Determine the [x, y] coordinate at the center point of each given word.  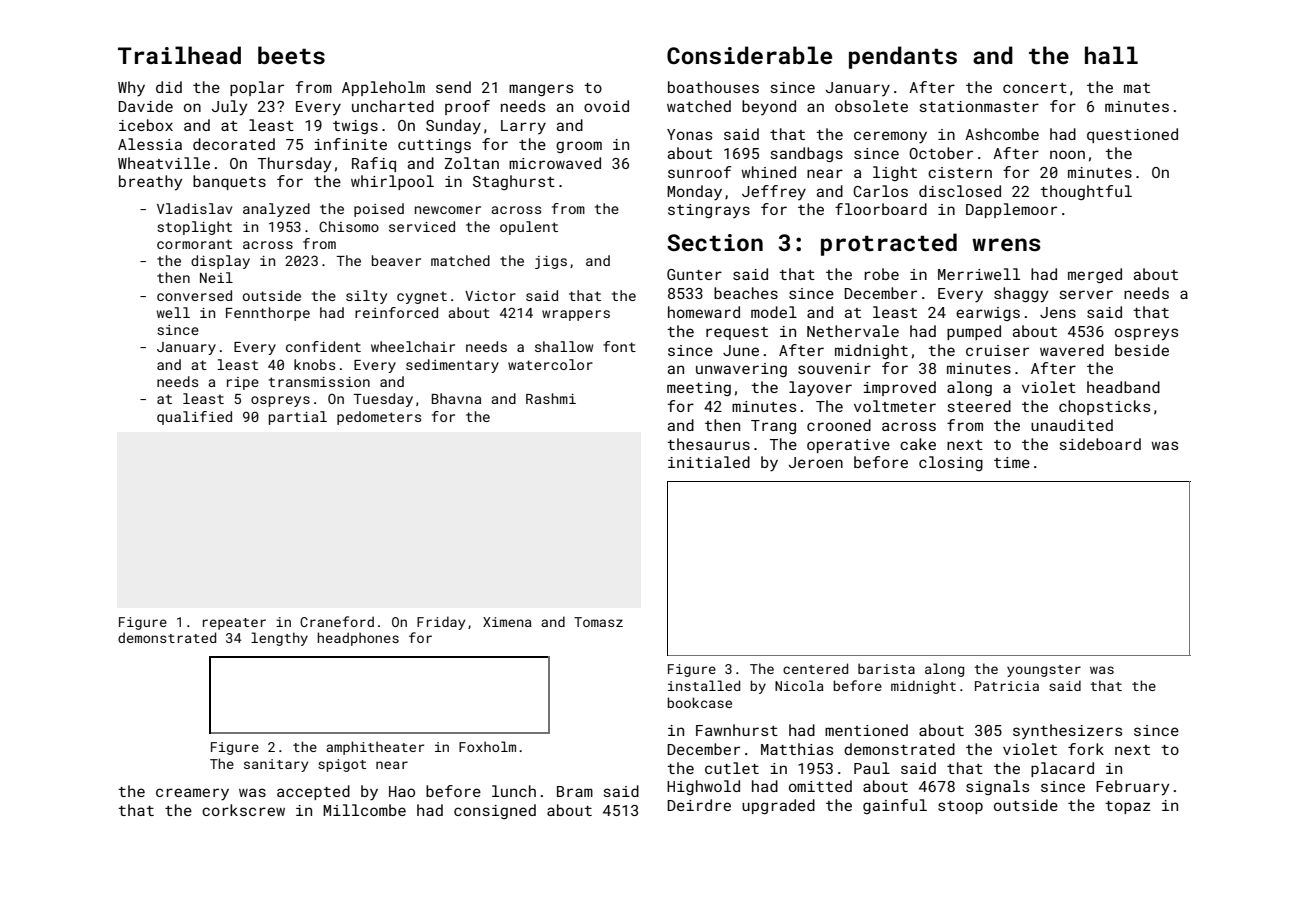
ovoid [606, 106]
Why [131, 89]
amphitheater [375, 748]
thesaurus [708, 444]
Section [715, 242]
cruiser [997, 350]
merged [1095, 275]
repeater [234, 624]
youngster [1044, 671]
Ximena [507, 622]
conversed [194, 295]
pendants [903, 57]
